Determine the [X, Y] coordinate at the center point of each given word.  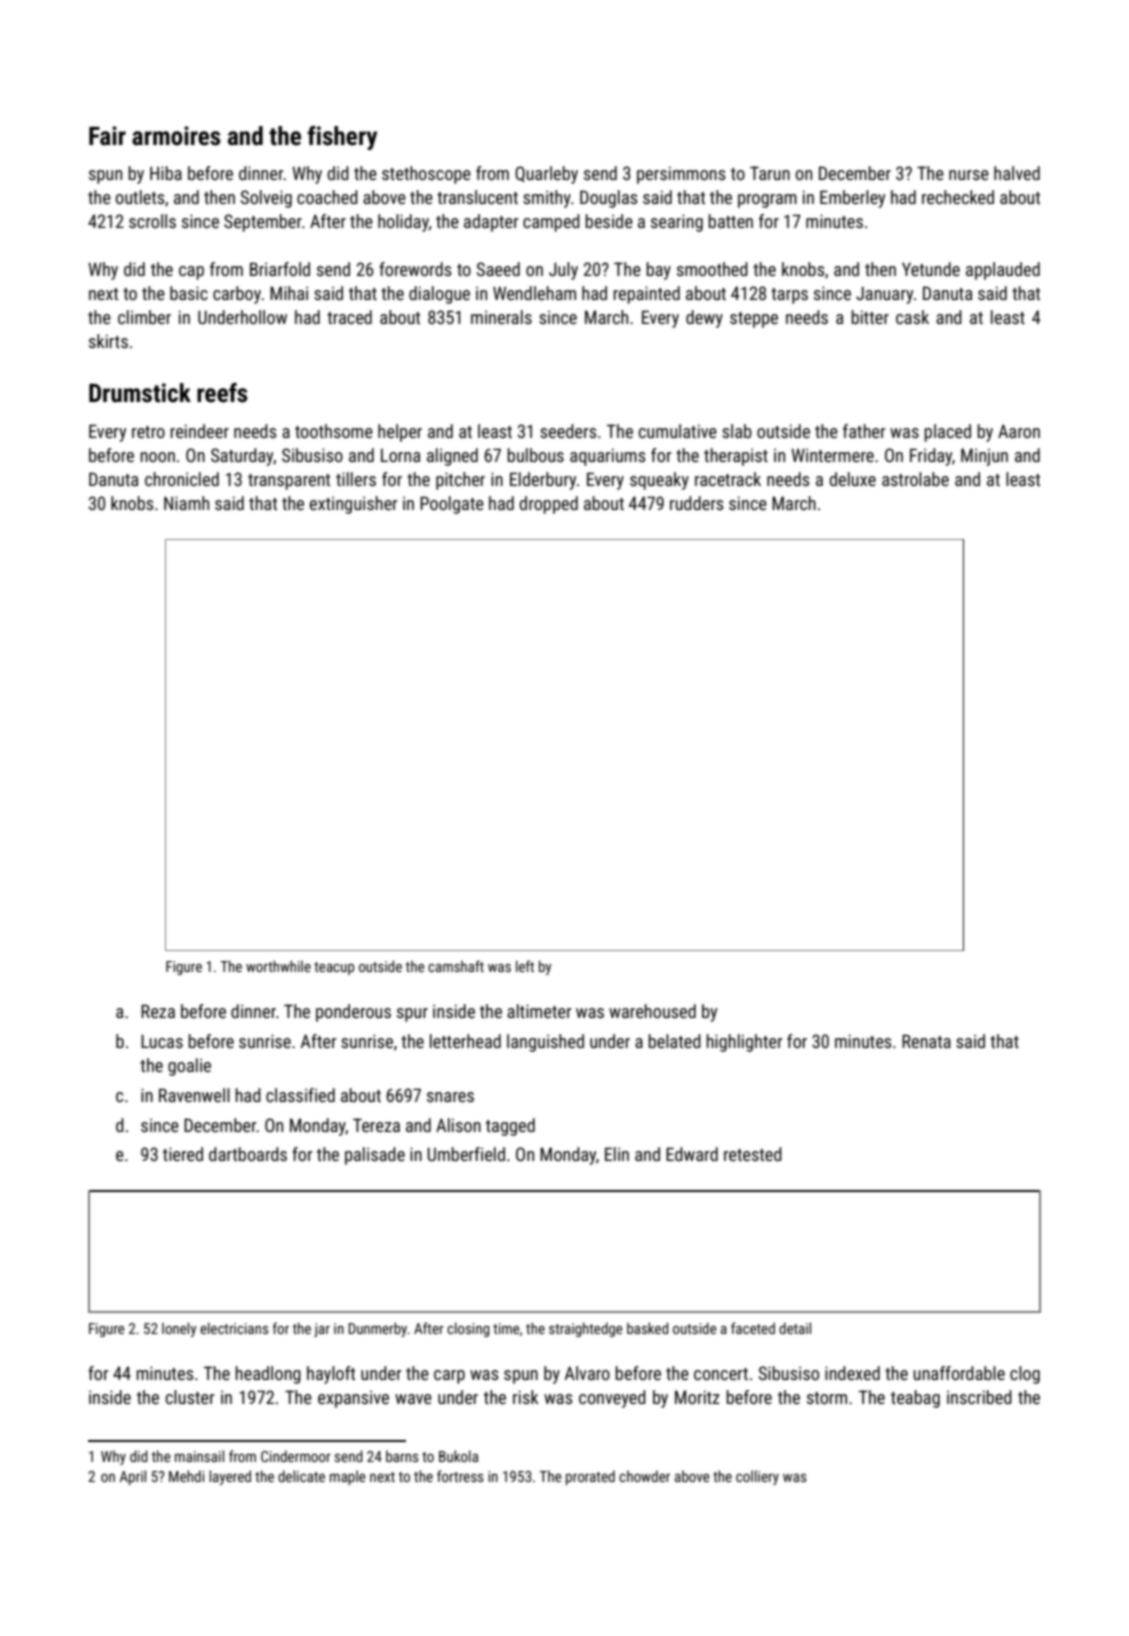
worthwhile [278, 966]
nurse [969, 175]
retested [753, 1154]
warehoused [652, 1011]
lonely [179, 1329]
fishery [342, 138]
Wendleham [534, 293]
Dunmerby [378, 1329]
